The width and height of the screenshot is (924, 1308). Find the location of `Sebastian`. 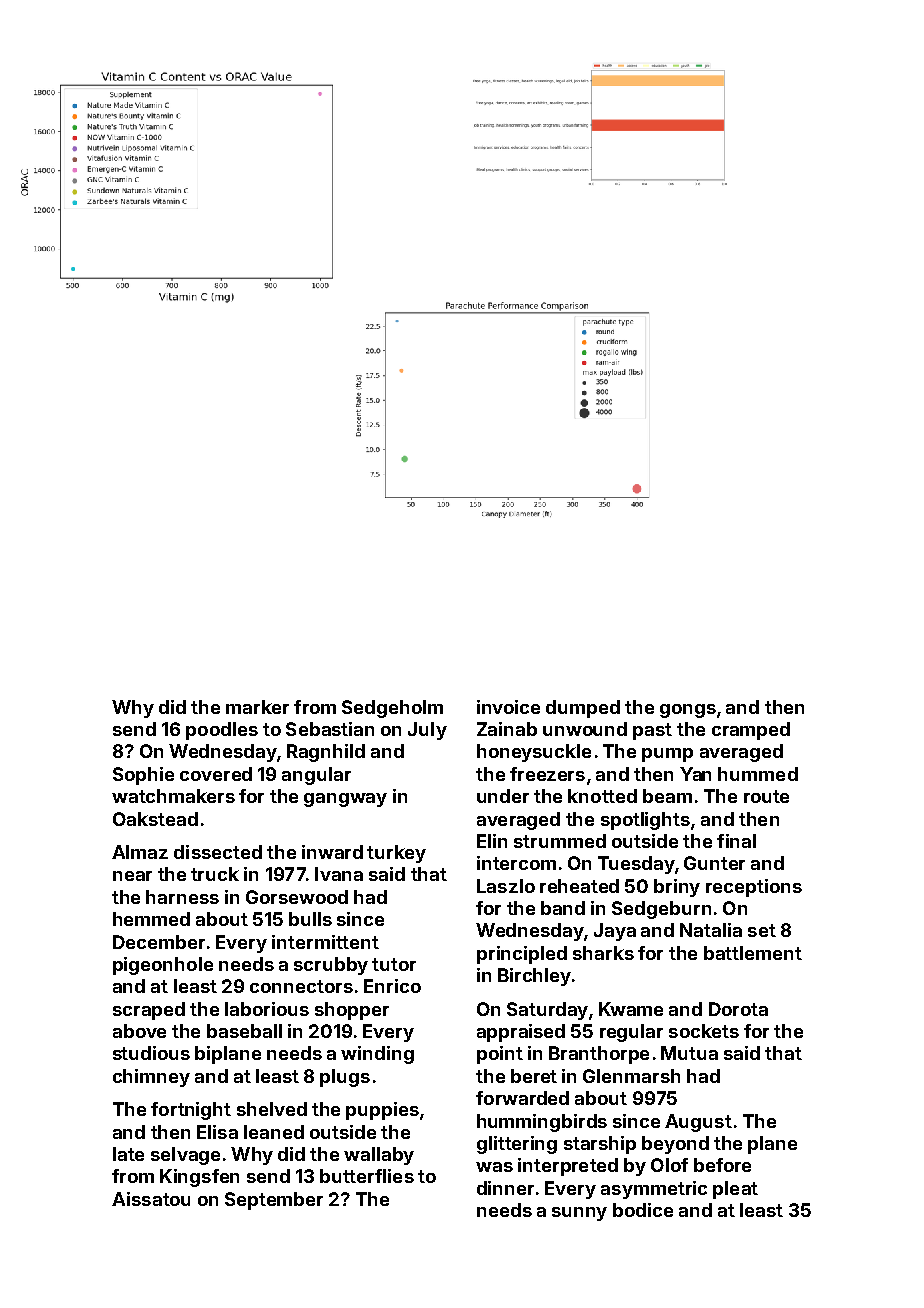

Sebastian is located at coordinates (330, 729).
